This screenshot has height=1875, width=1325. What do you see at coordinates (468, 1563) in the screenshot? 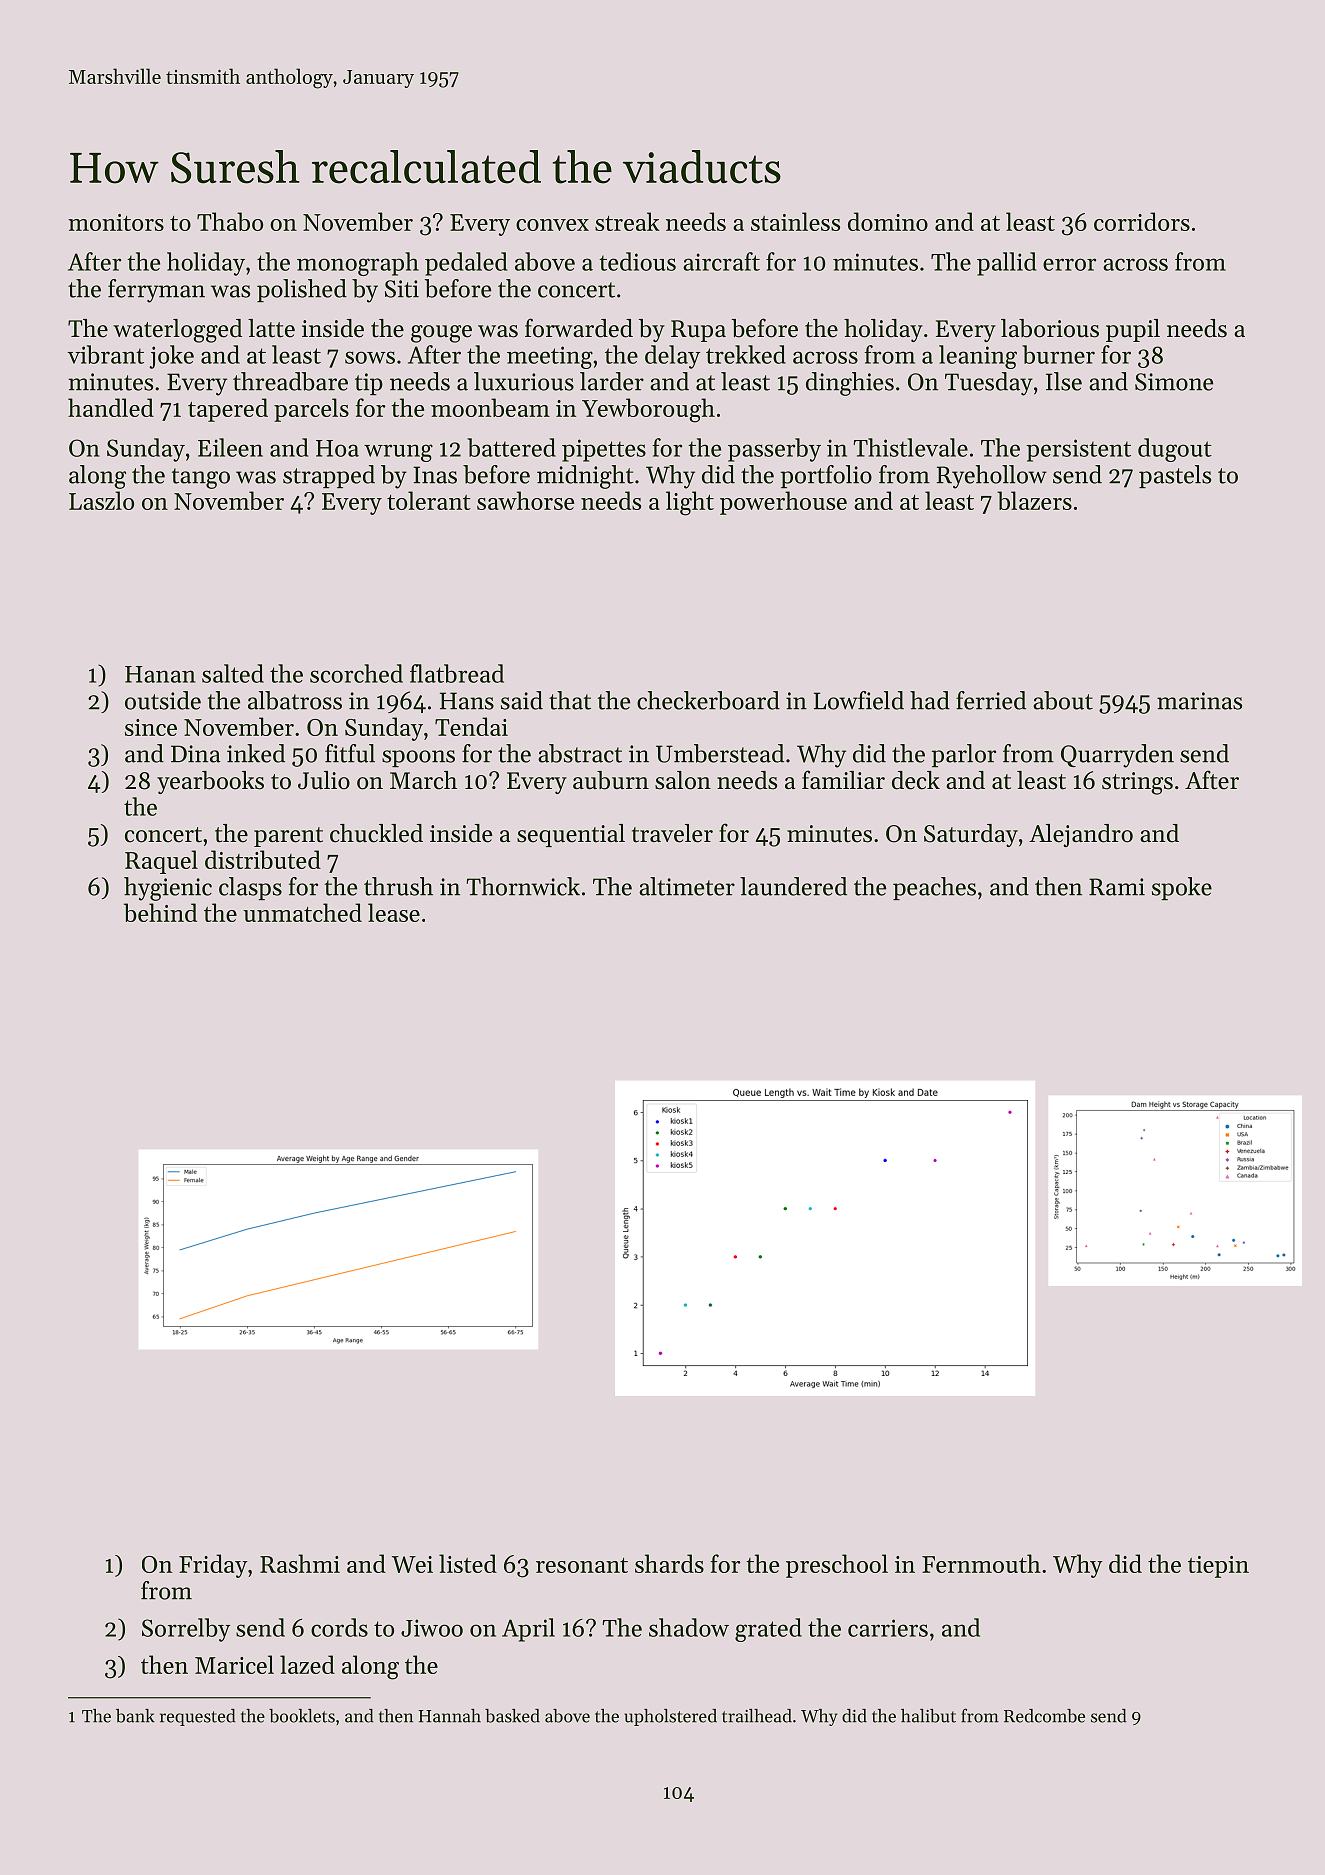
I see `listed` at bounding box center [468, 1563].
